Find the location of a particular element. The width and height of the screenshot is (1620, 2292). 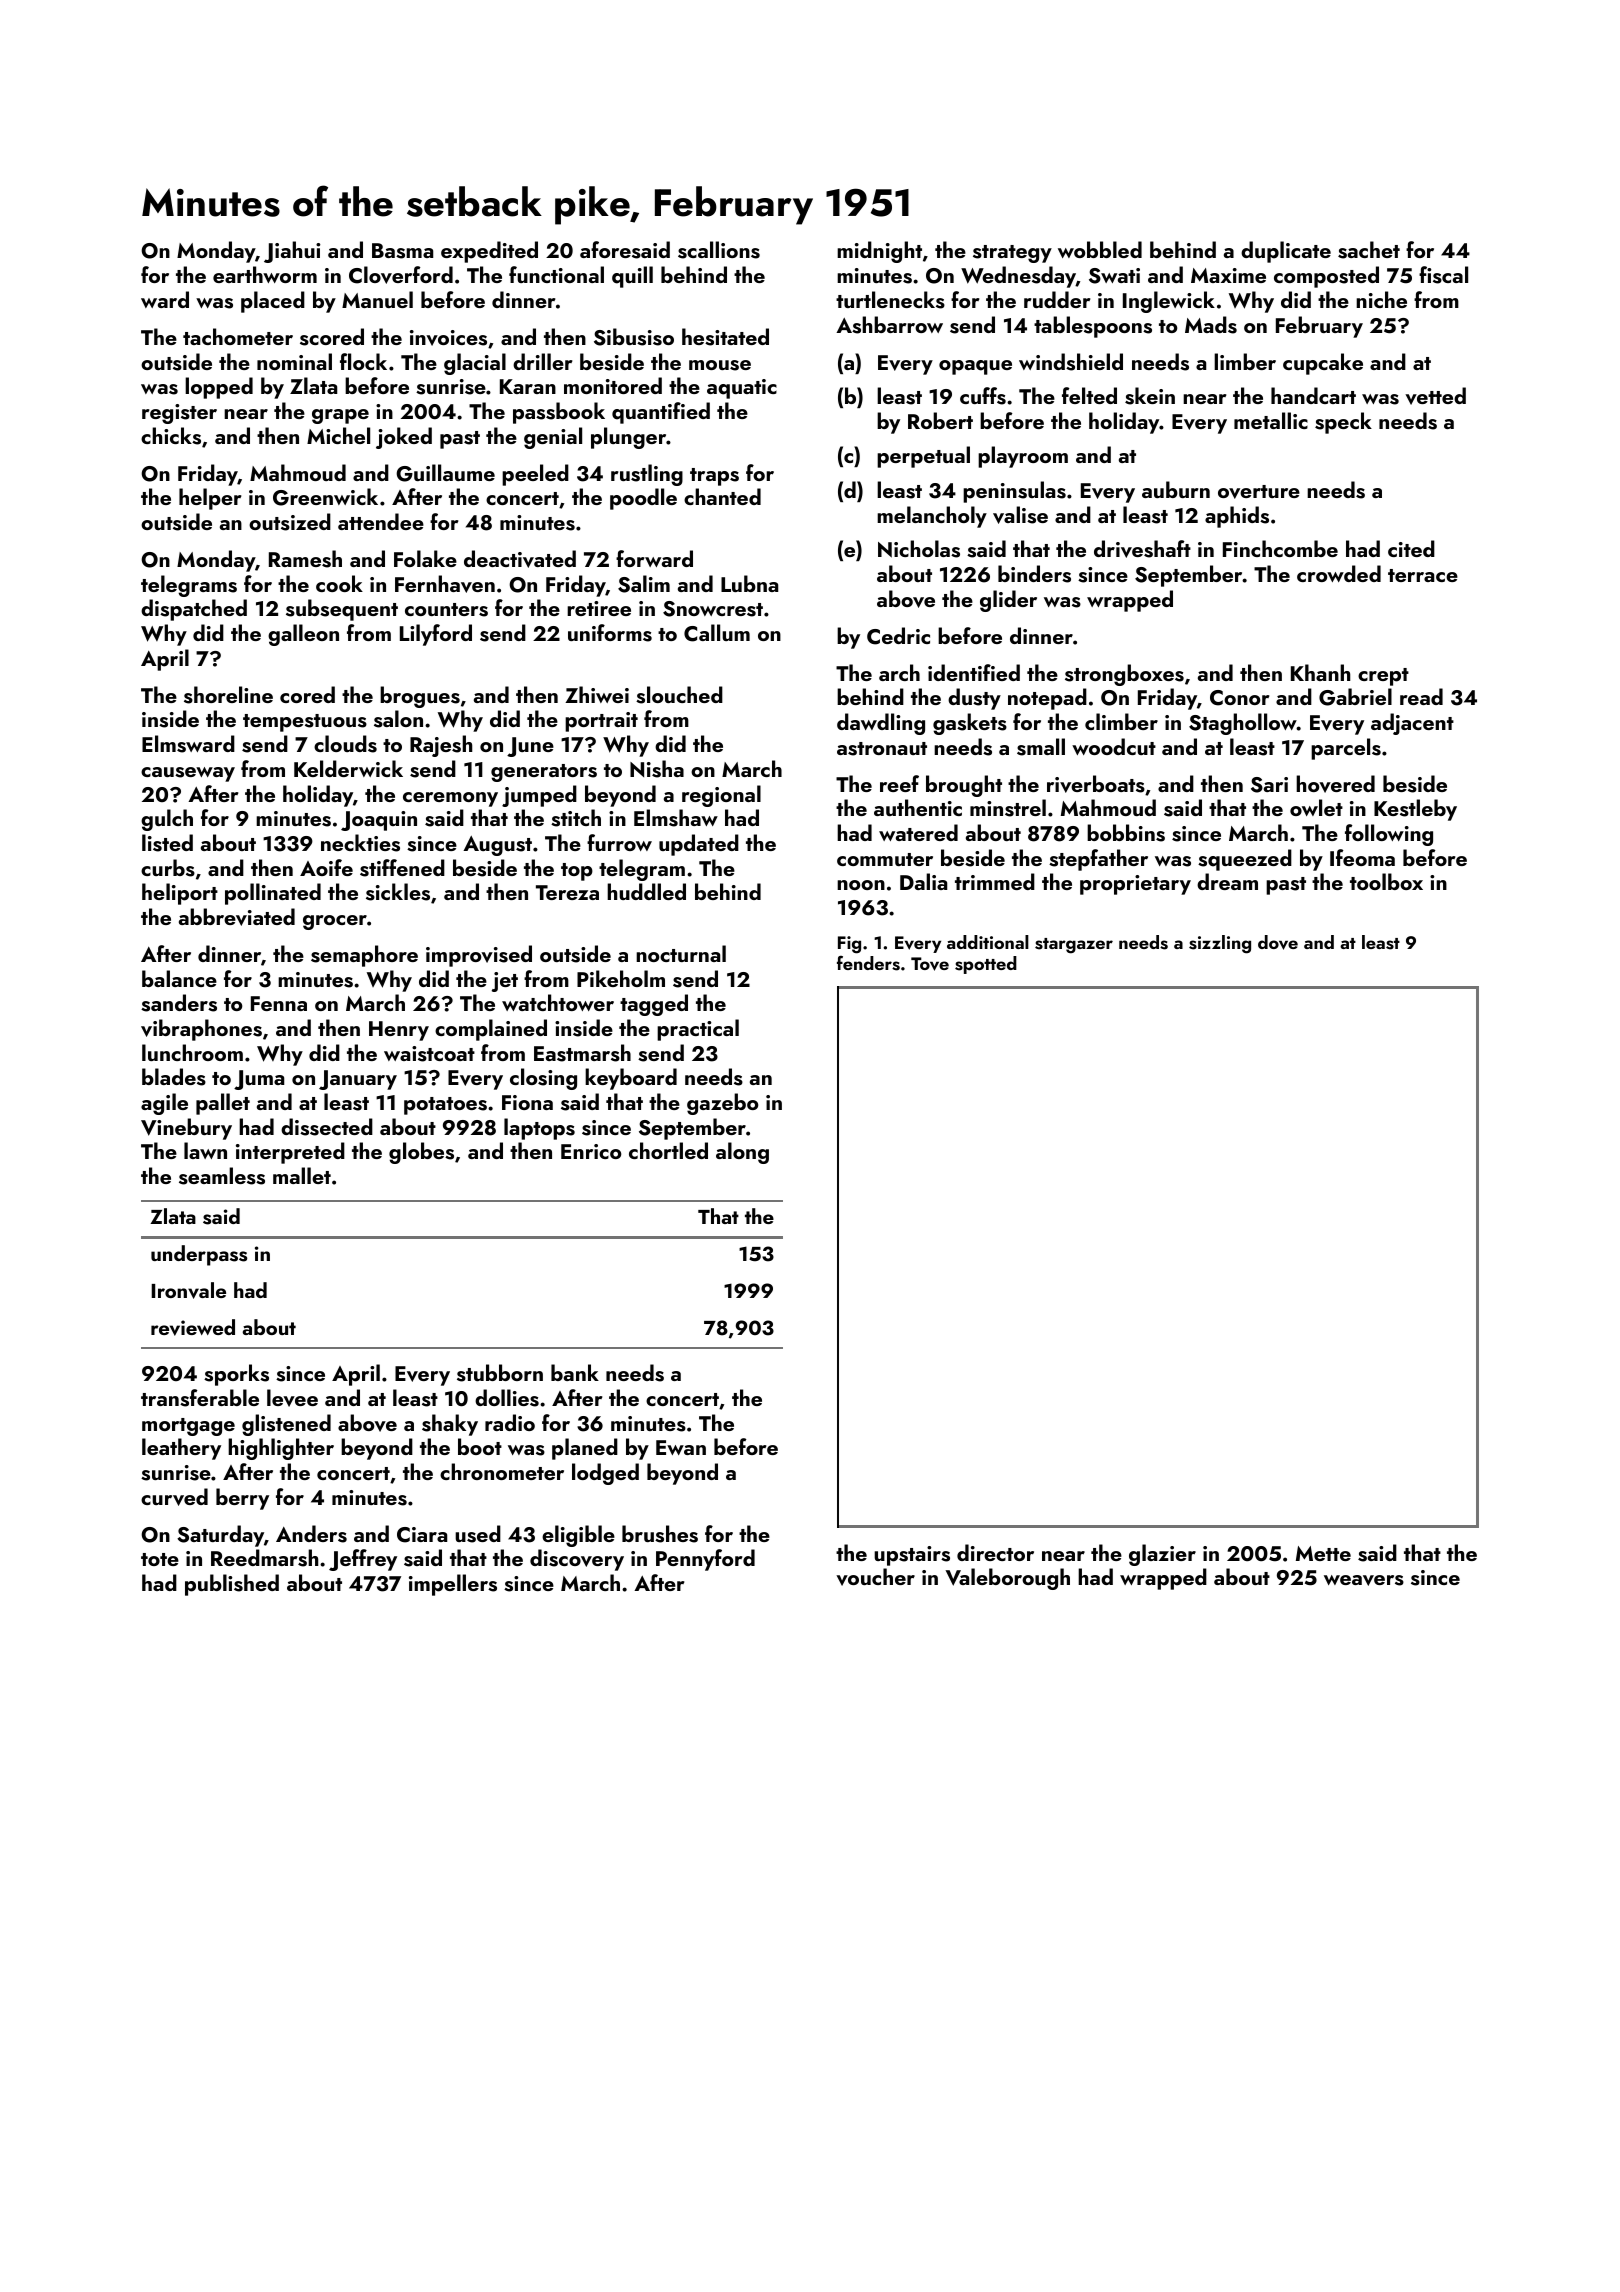

fenders is located at coordinates (868, 963).
